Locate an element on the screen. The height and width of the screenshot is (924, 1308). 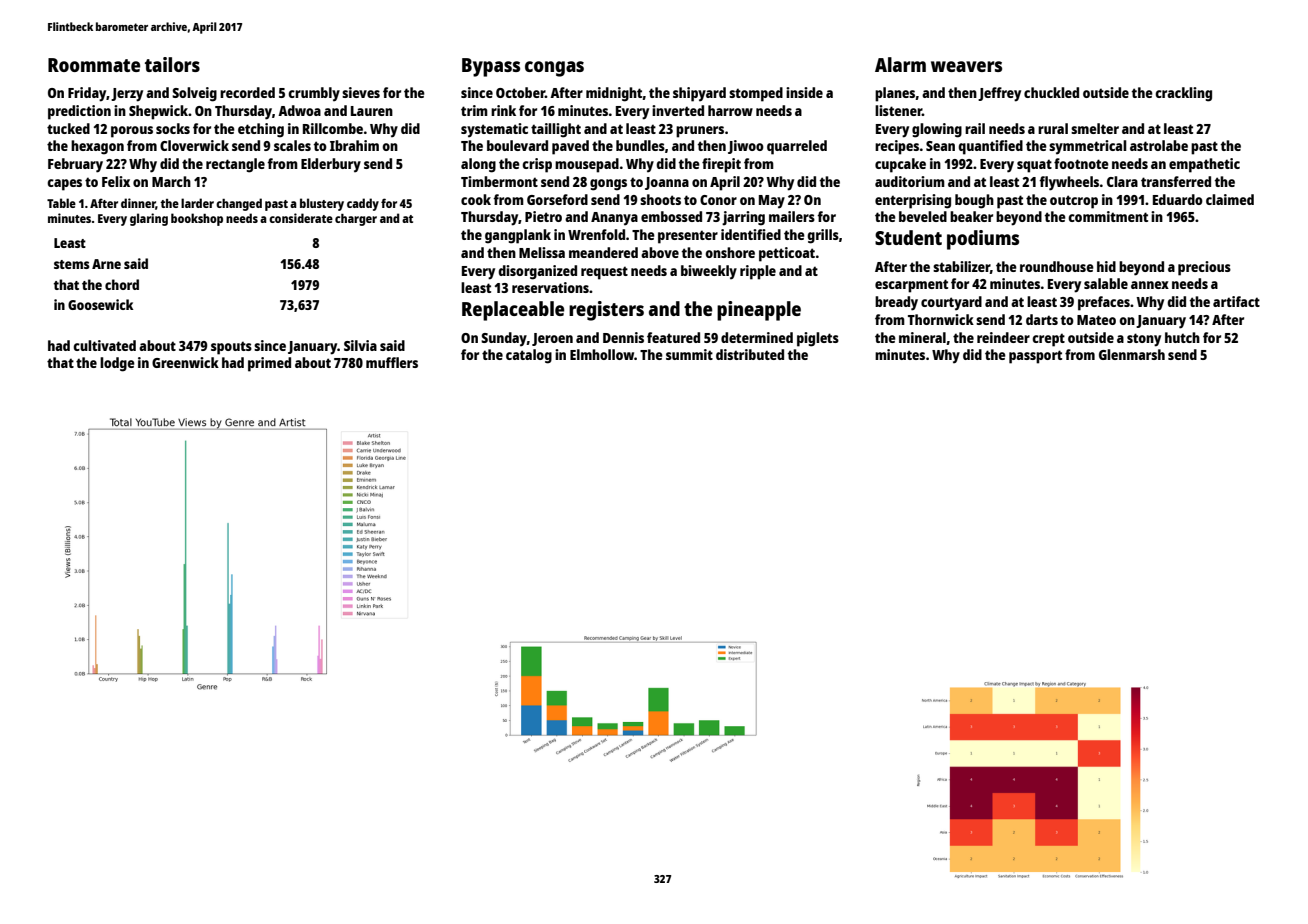
weavers is located at coordinates (966, 66).
